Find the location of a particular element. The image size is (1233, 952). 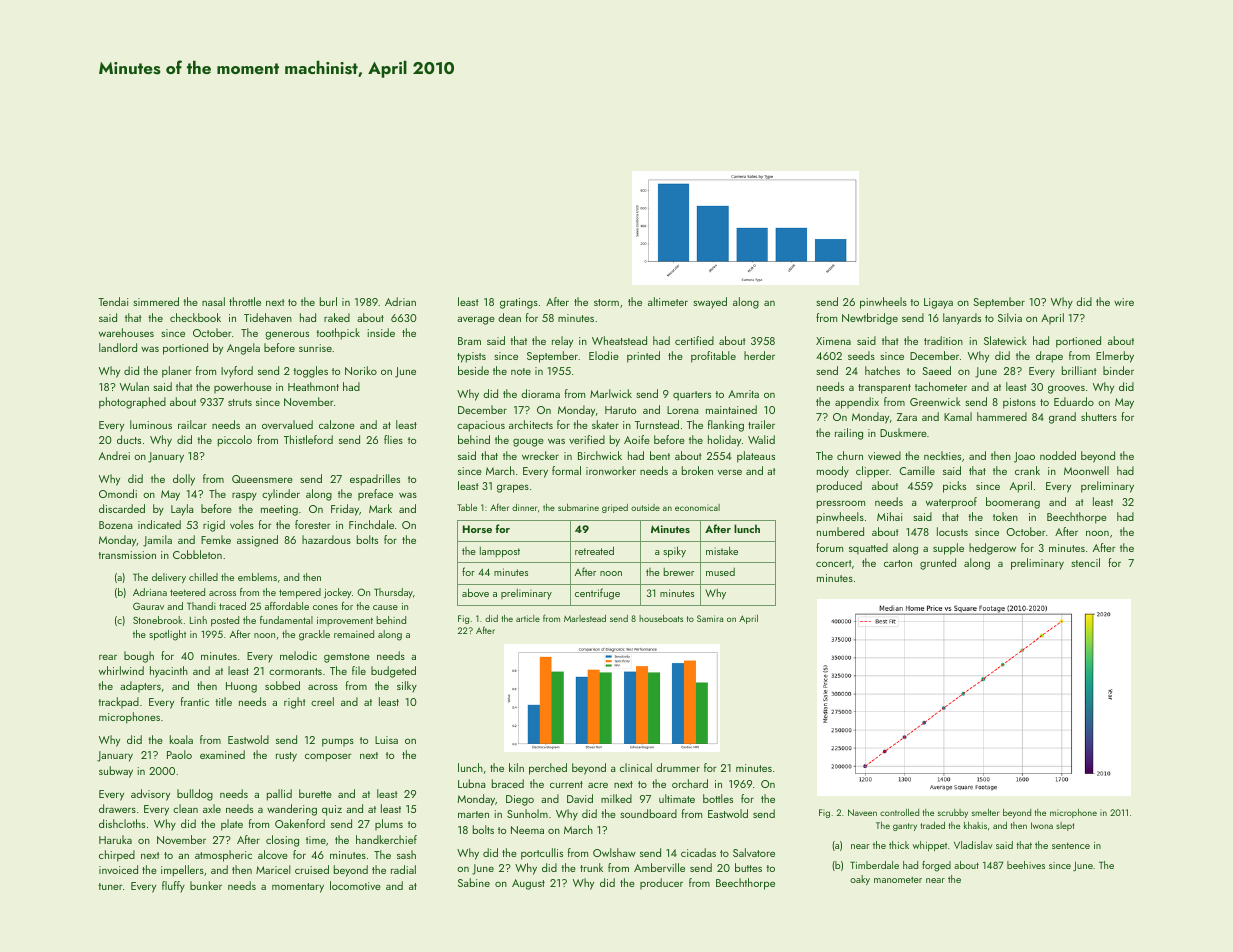

Saeed is located at coordinates (936, 370).
